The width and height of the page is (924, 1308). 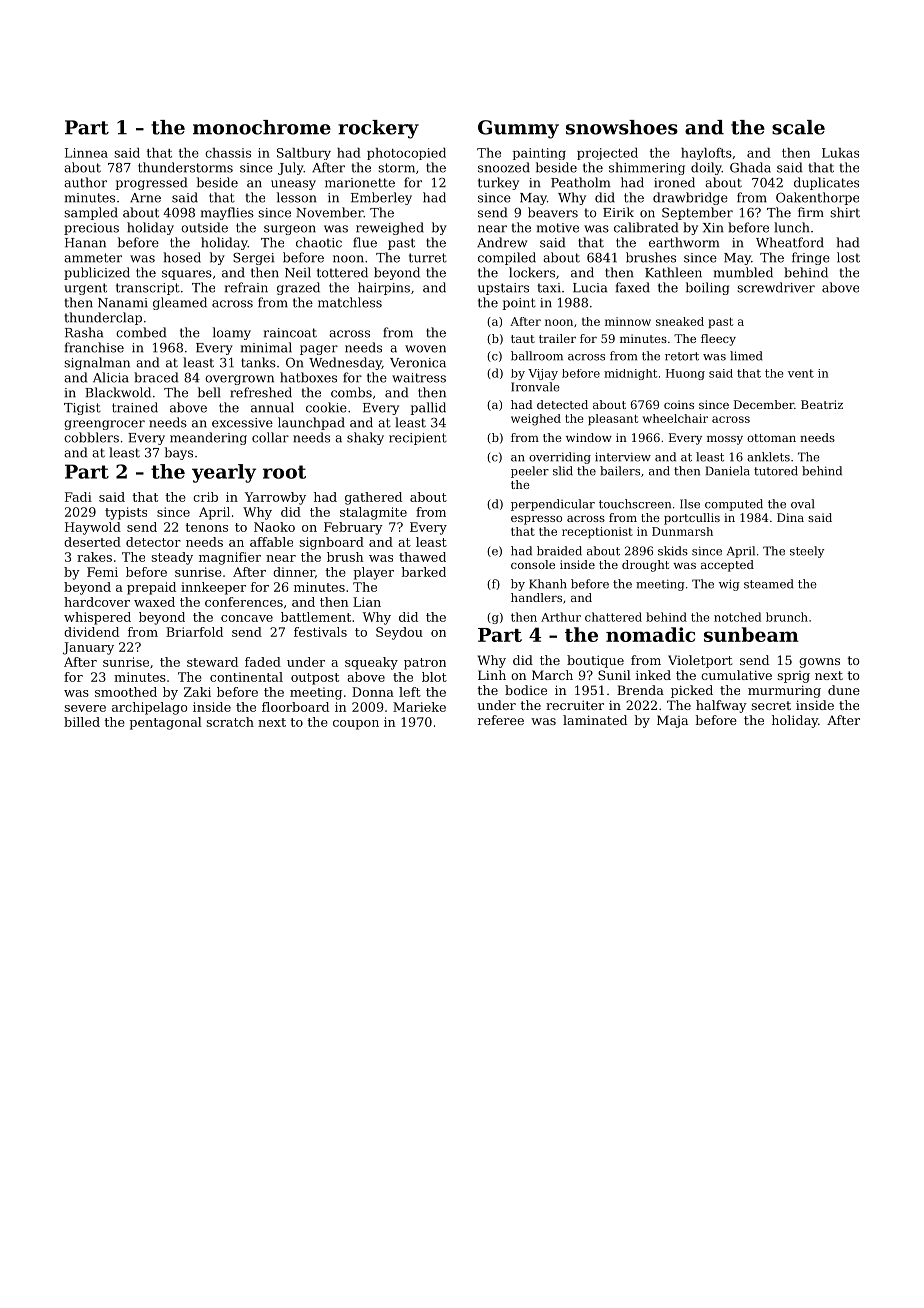 What do you see at coordinates (84, 332) in the page?
I see `Rasha` at bounding box center [84, 332].
